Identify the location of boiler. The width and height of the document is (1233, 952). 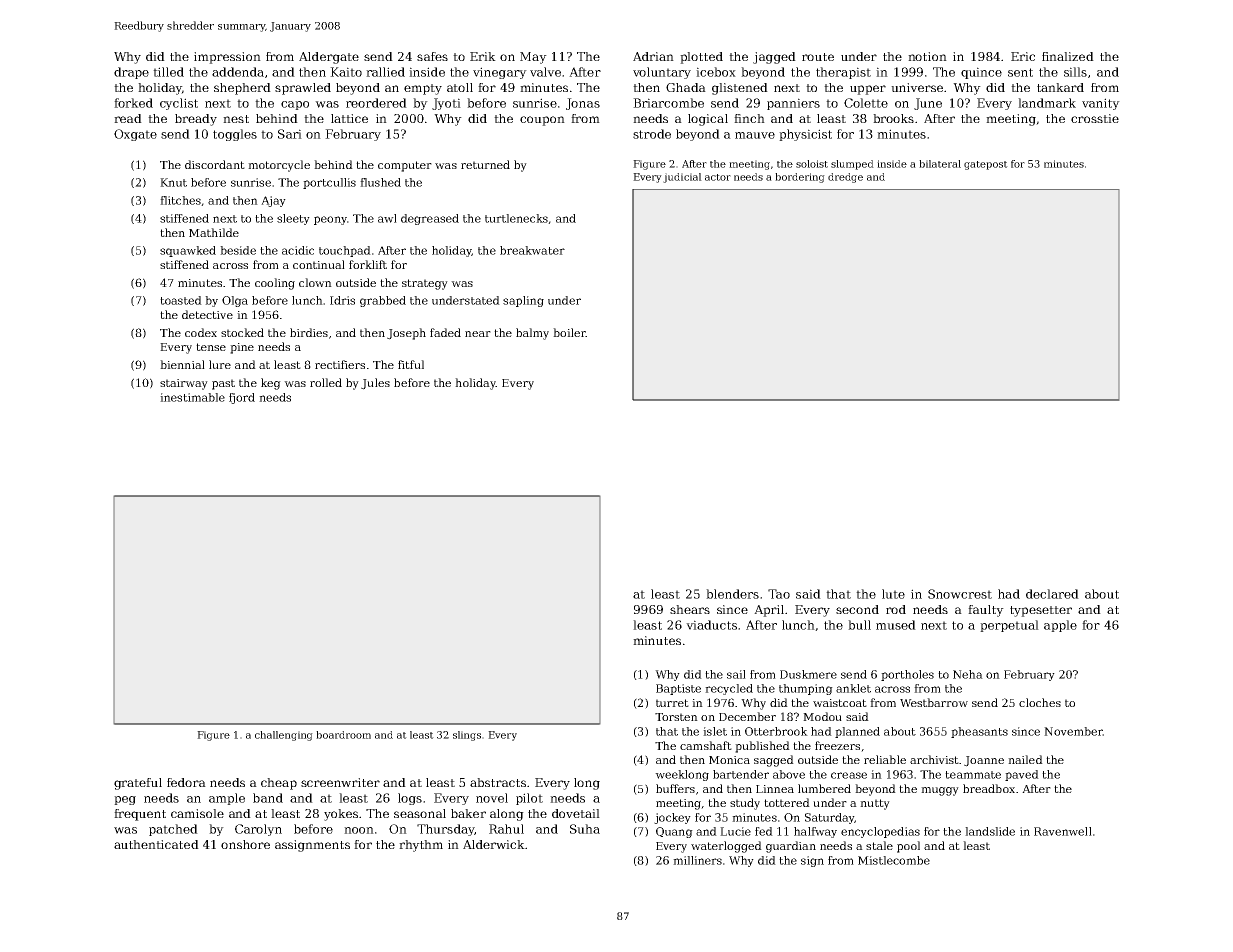
(569, 332).
